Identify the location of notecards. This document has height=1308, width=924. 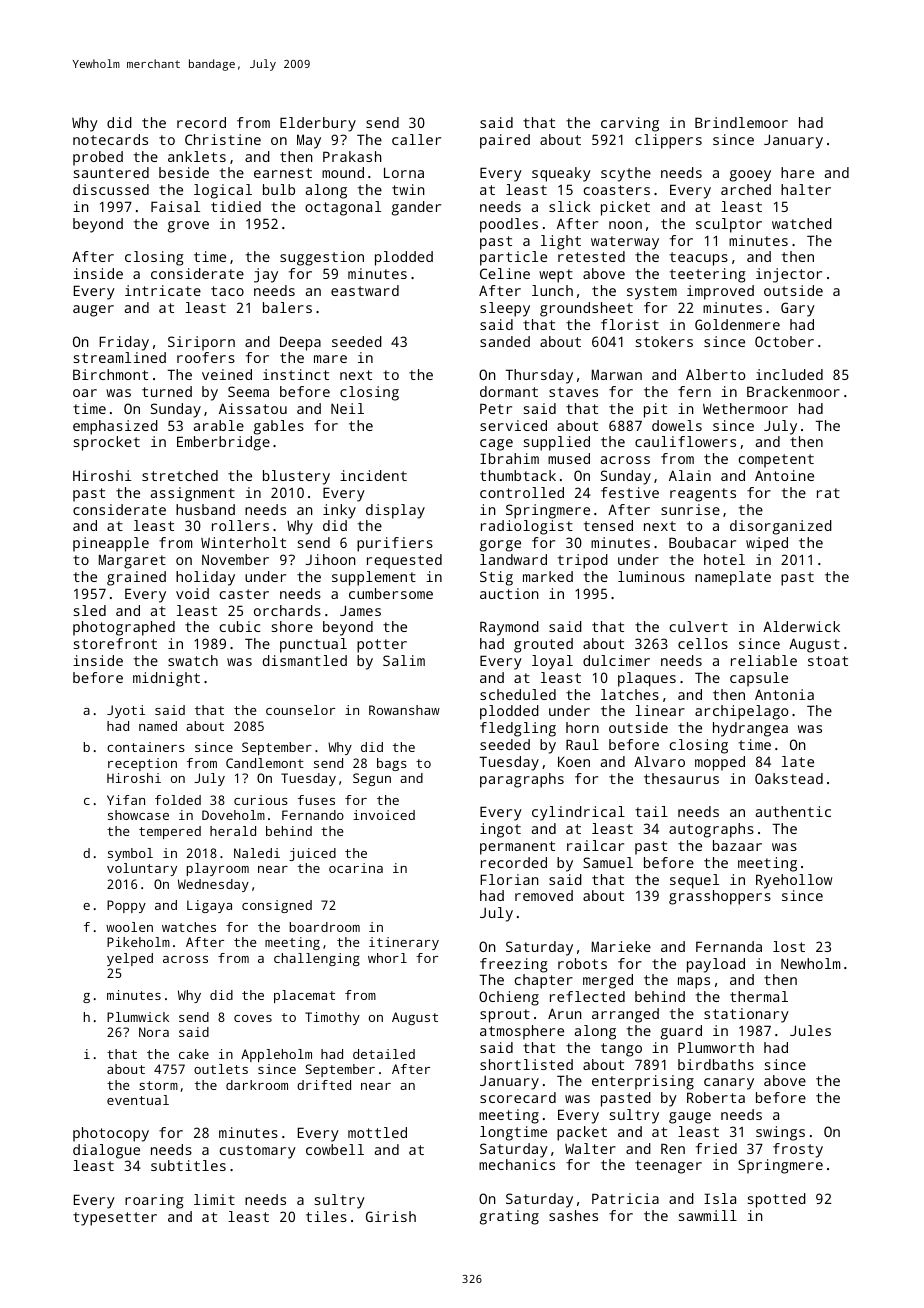
(110, 139).
